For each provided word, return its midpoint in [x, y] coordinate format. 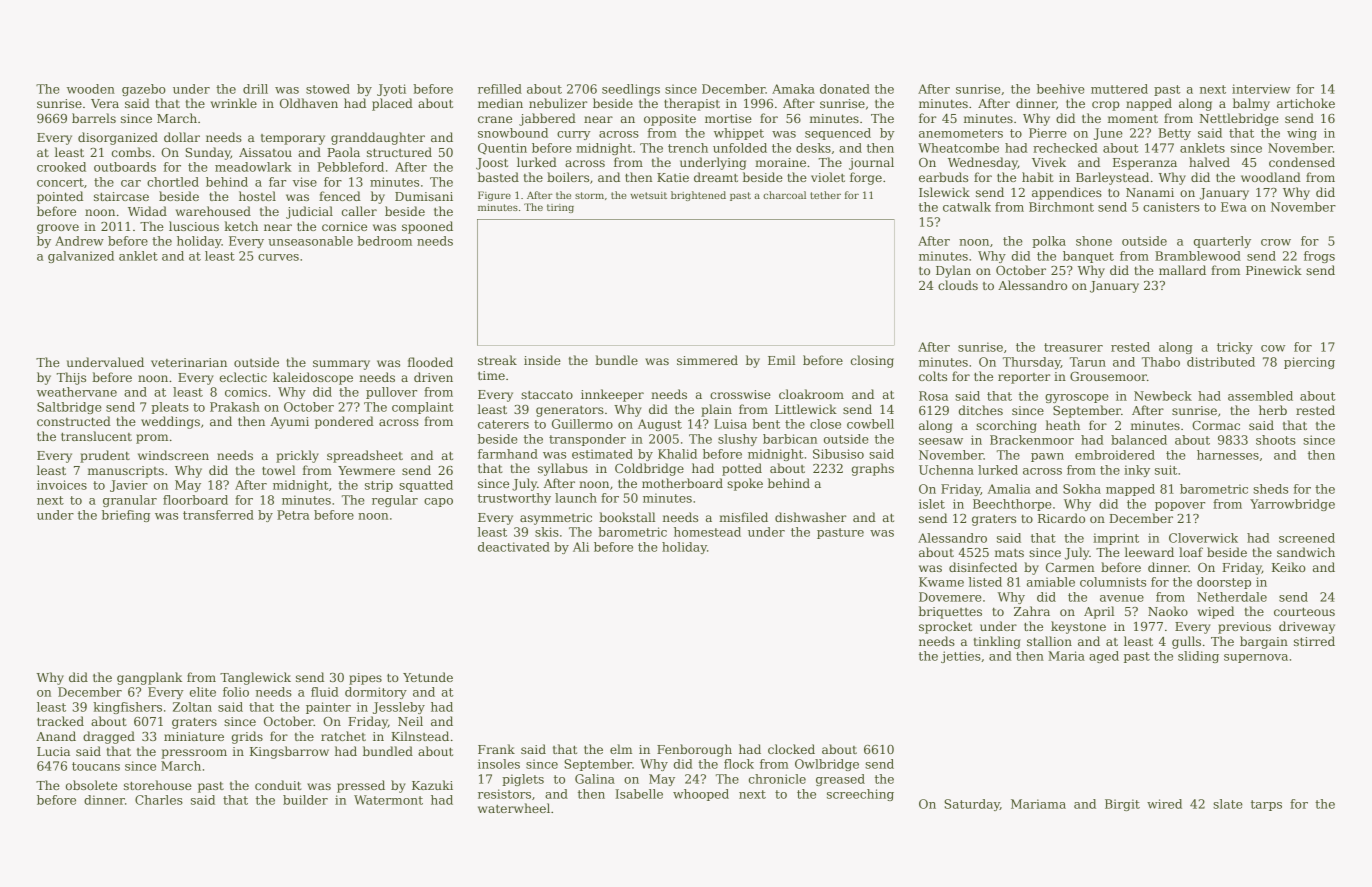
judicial [309, 212]
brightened [698, 196]
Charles [159, 800]
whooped [701, 795]
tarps [1266, 805]
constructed [74, 421]
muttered [1119, 89]
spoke [745, 484]
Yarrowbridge [1292, 505]
